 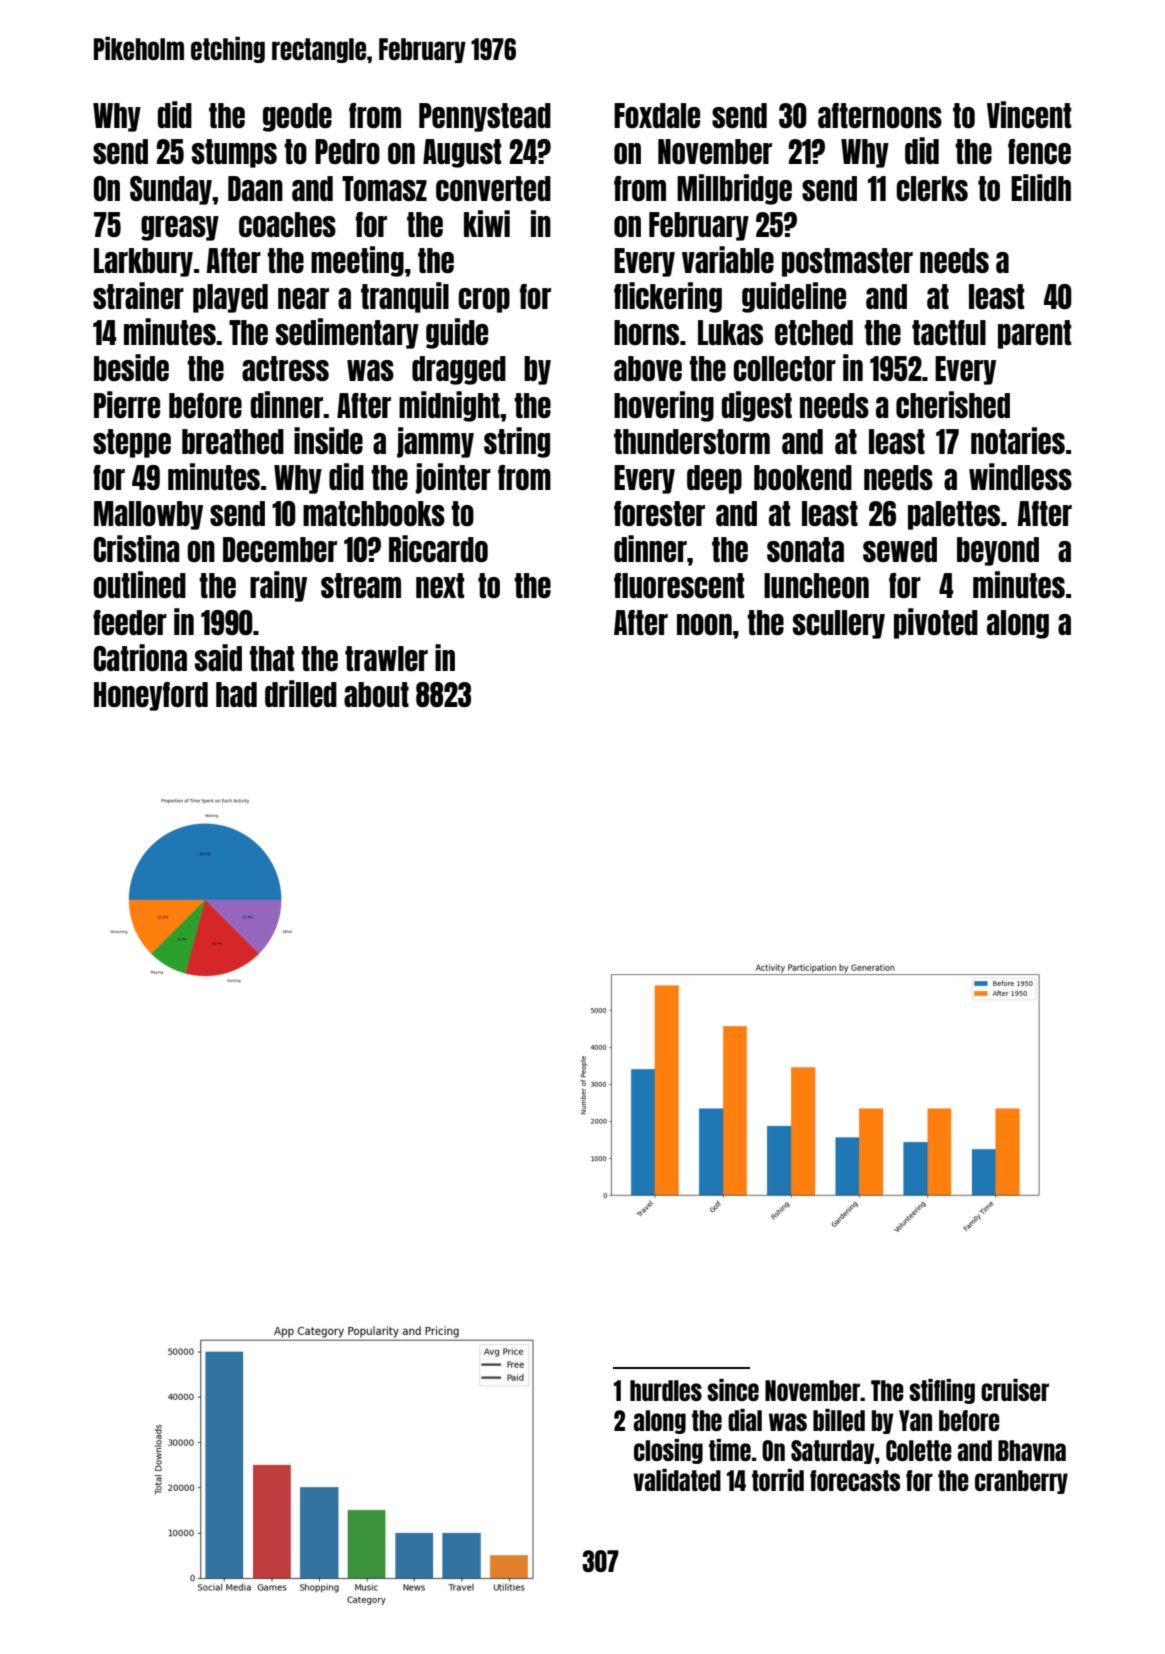 I want to click on forester, so click(x=659, y=513).
